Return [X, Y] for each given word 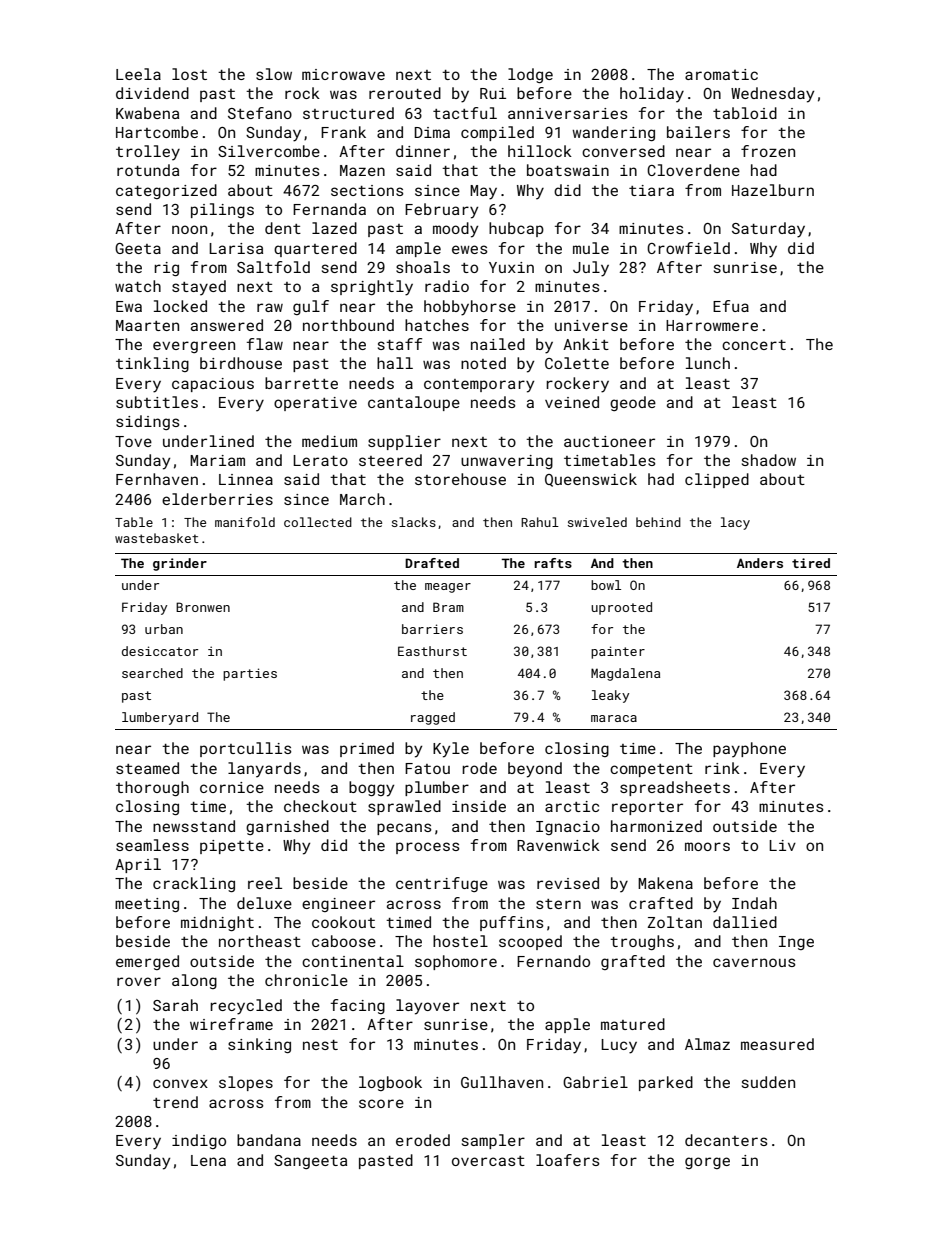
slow [274, 74]
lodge [530, 75]
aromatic [721, 74]
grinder [180, 564]
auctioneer [609, 441]
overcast [488, 1161]
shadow [769, 460]
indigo [199, 1141]
